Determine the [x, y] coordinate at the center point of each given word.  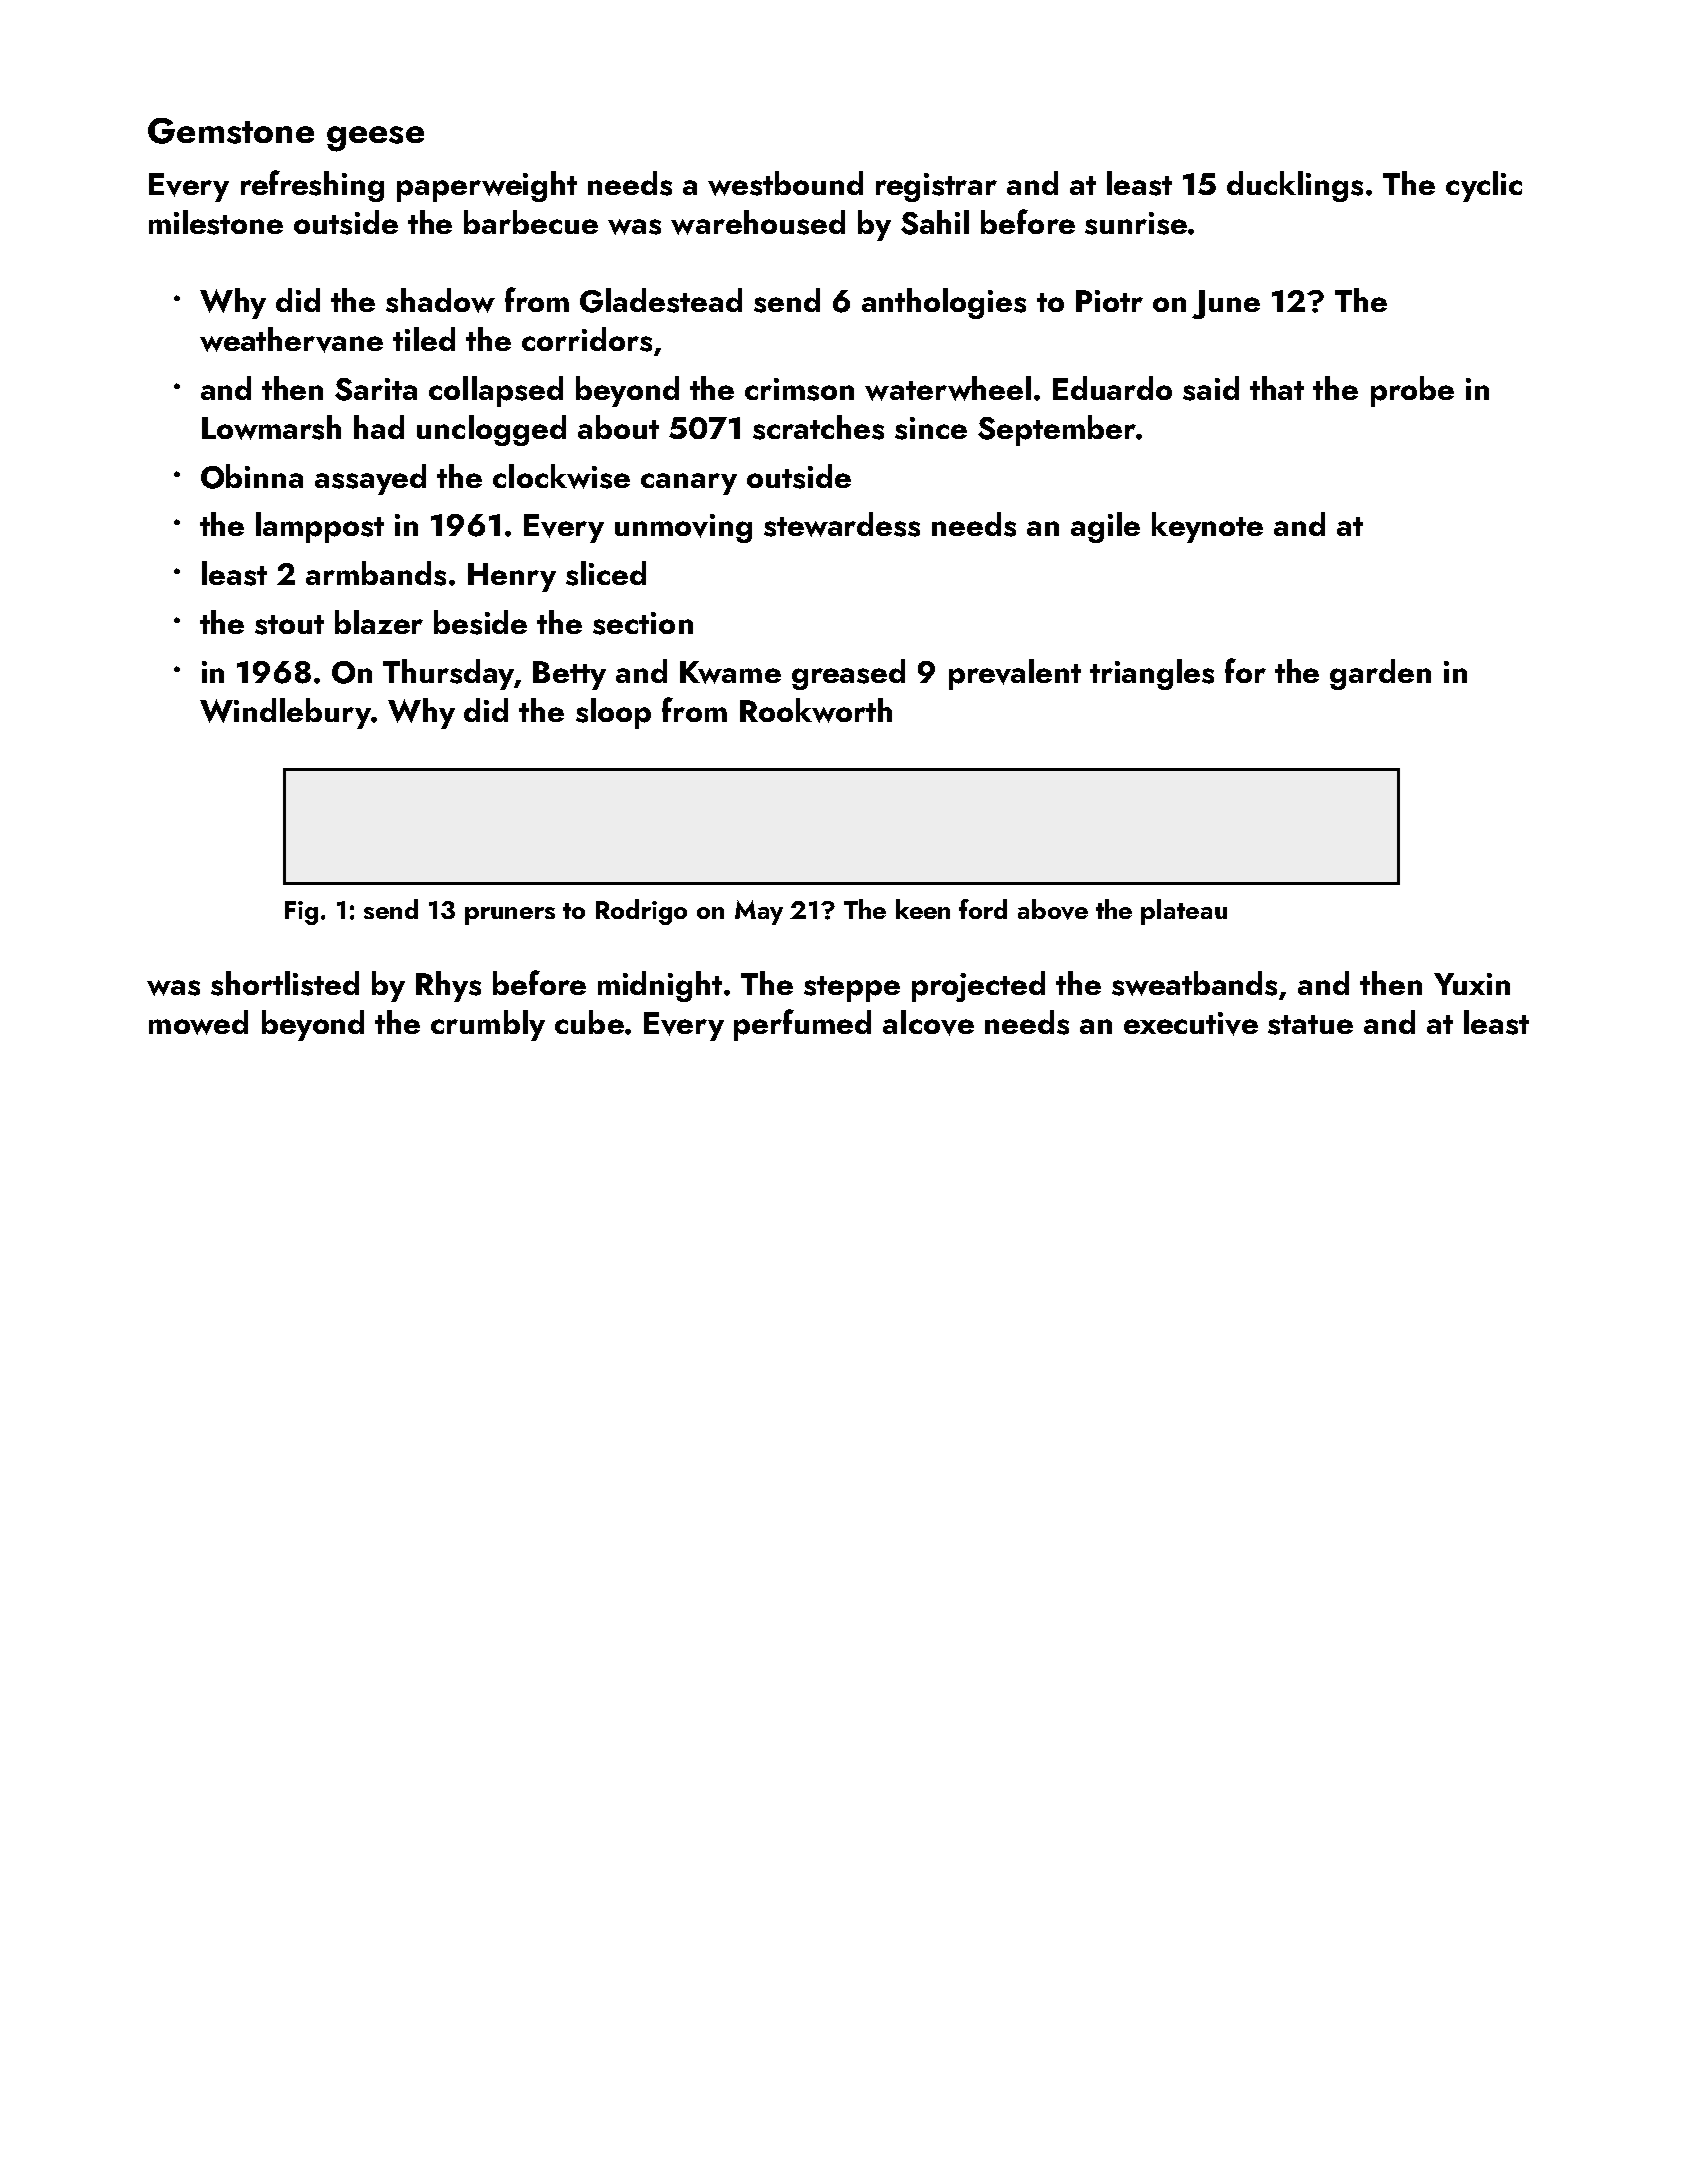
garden [1380, 674]
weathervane [291, 340]
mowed [198, 1022]
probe [1412, 391]
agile [1105, 527]
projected [978, 986]
